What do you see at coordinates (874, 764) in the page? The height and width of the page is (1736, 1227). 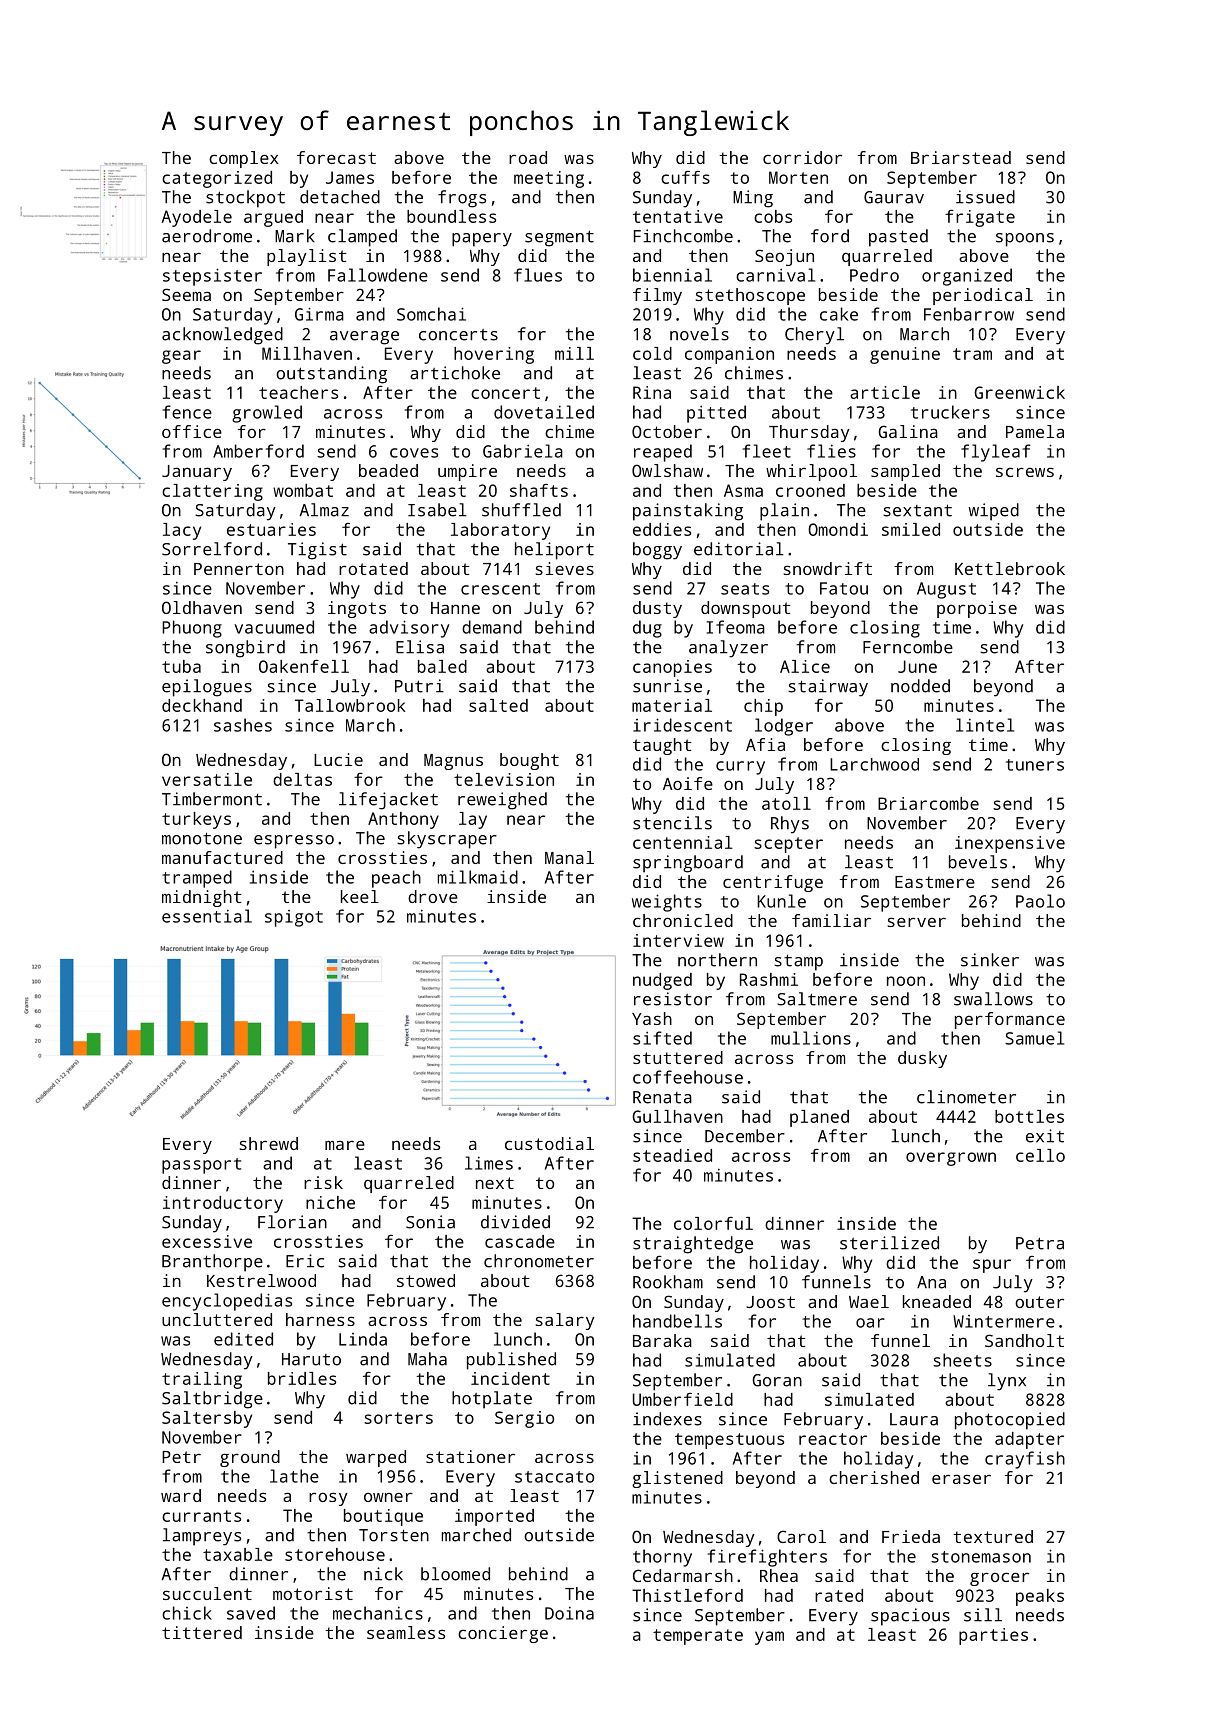 I see `Larchwood` at bounding box center [874, 764].
